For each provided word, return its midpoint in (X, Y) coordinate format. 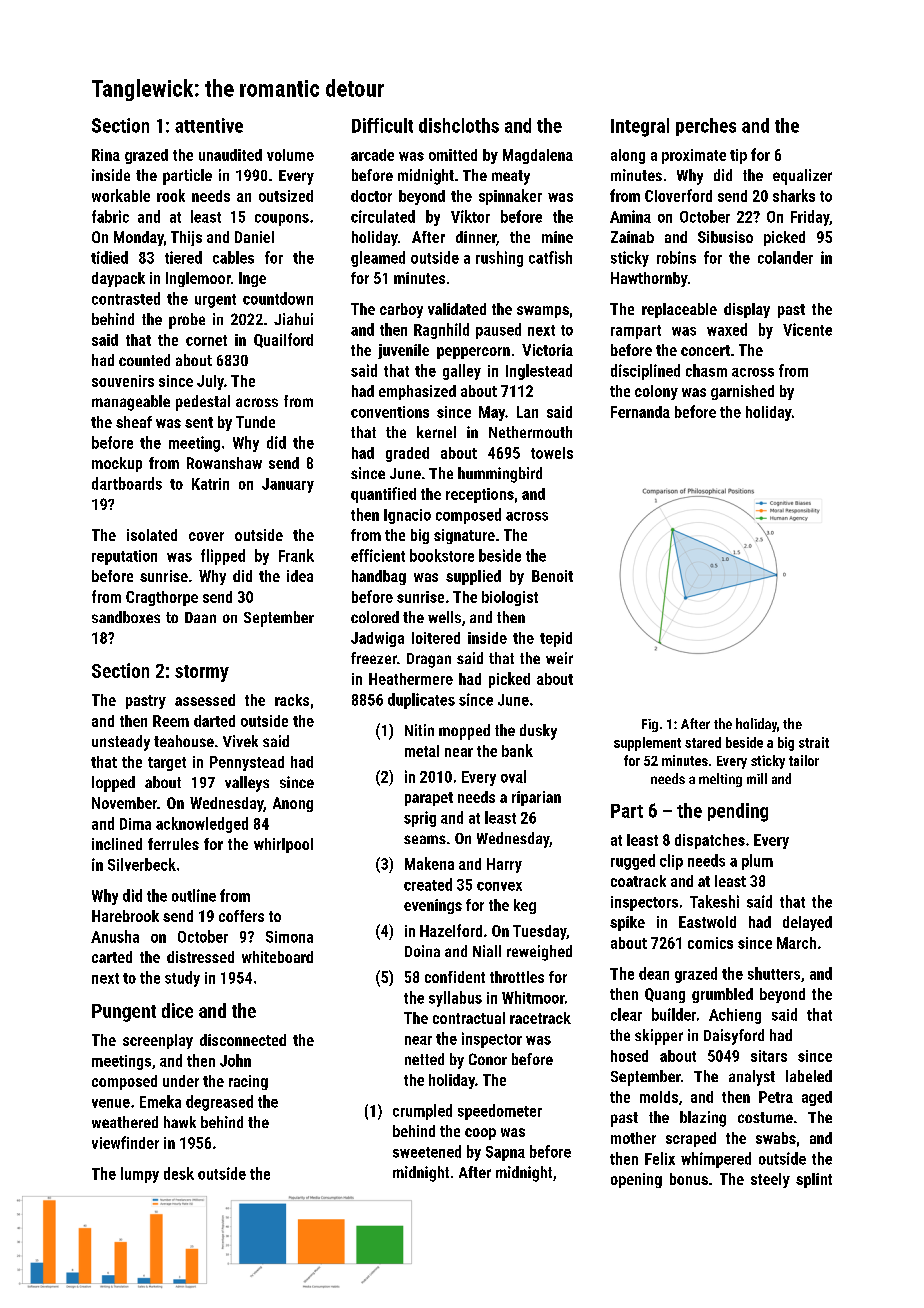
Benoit (552, 576)
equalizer (802, 177)
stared (703, 742)
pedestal (203, 403)
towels (552, 453)
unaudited (230, 155)
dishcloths (459, 125)
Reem (171, 721)
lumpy (140, 1175)
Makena (429, 863)
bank (517, 750)
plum (757, 862)
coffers (241, 916)
